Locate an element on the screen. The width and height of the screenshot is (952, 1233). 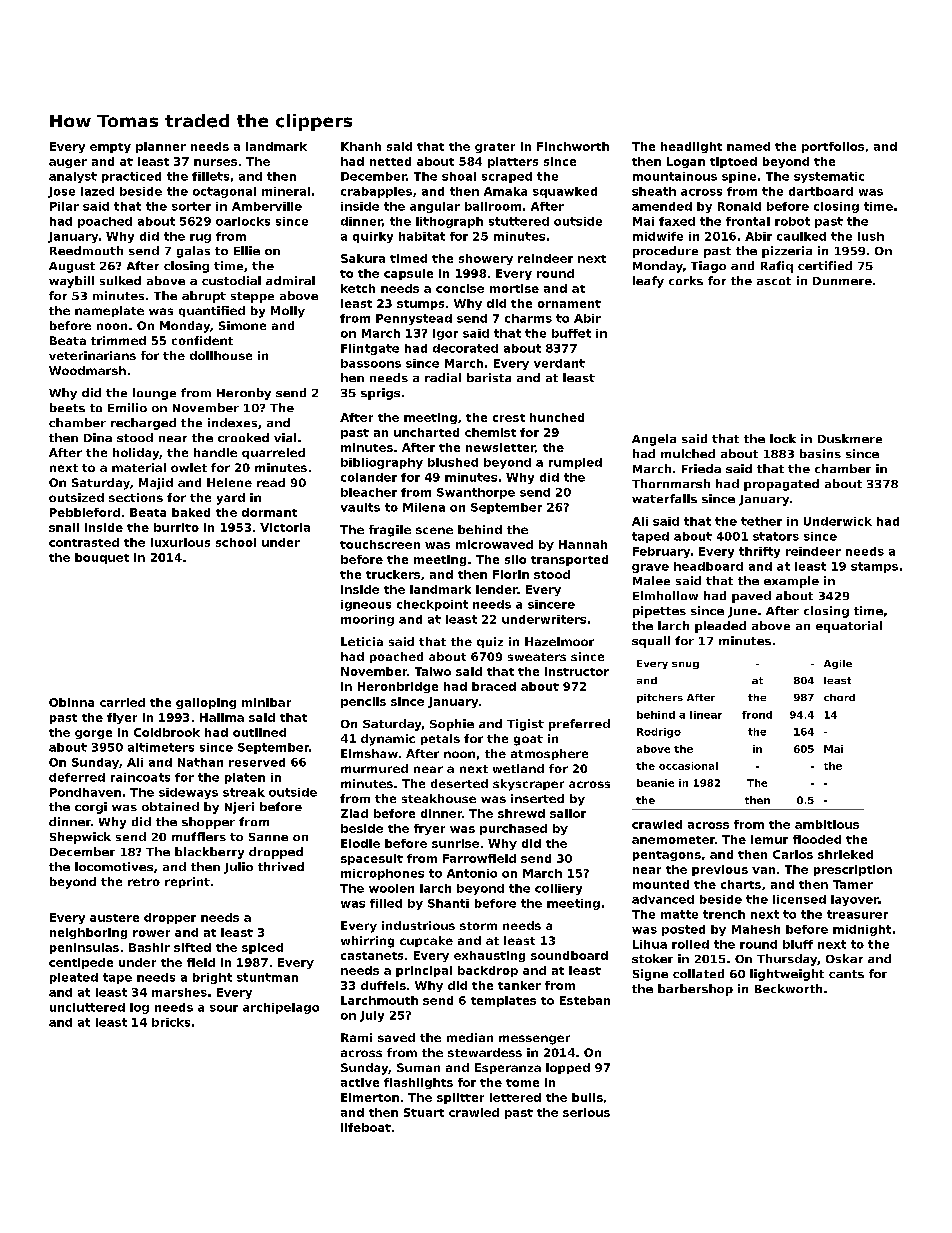
August is located at coordinates (72, 267).
